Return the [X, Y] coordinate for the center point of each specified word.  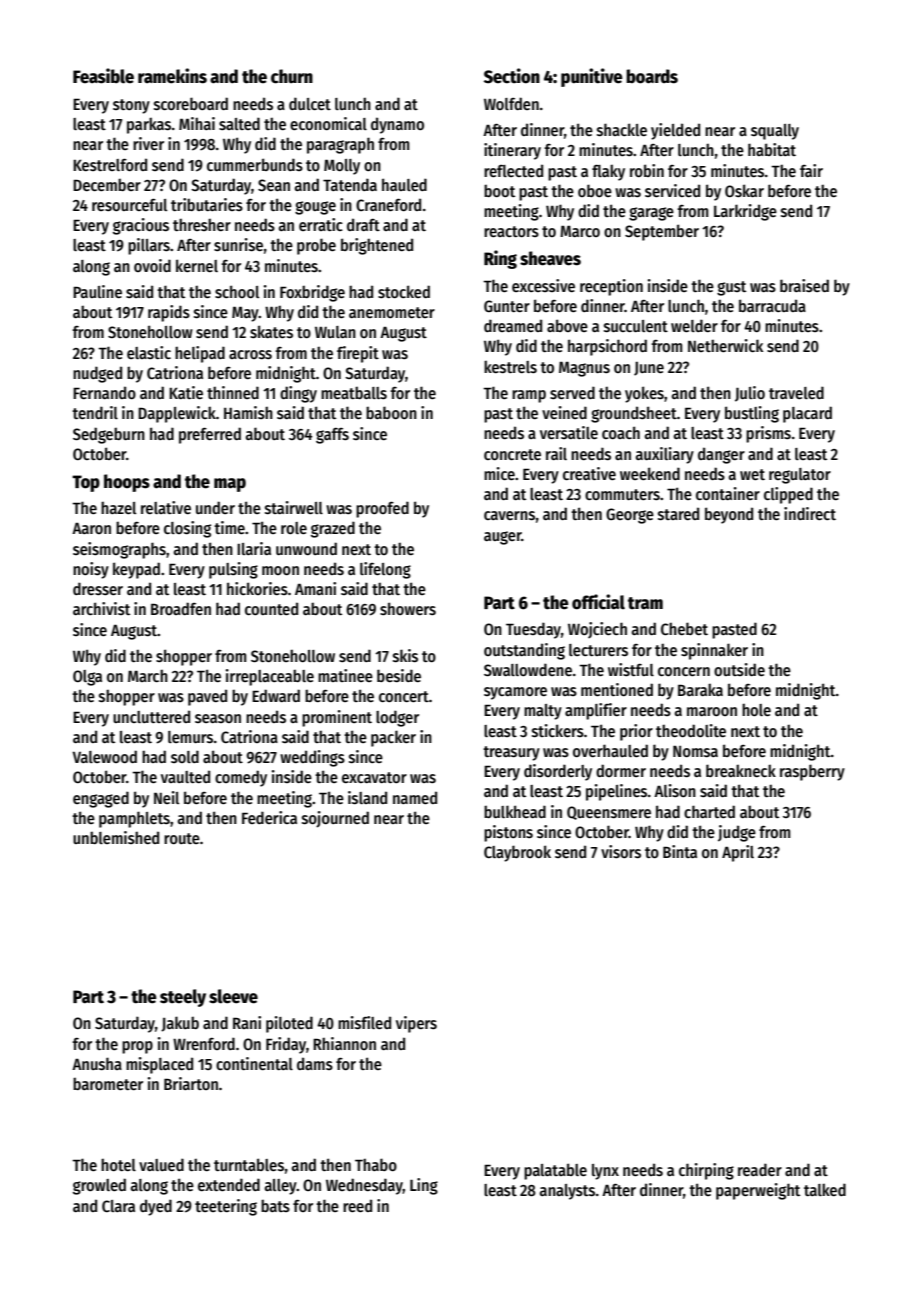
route [182, 838]
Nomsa [695, 751]
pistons [508, 833]
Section [512, 76]
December [107, 184]
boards [652, 76]
